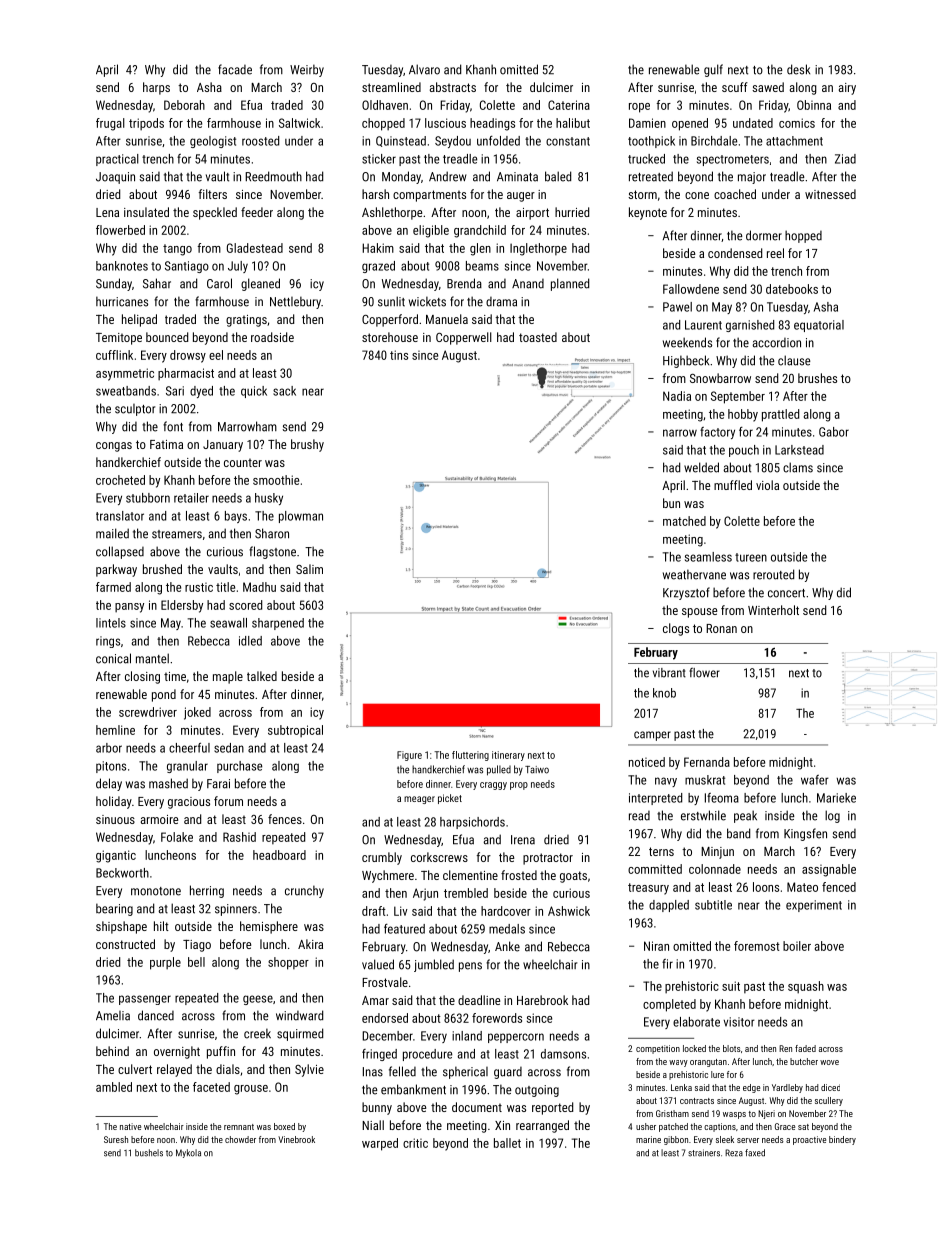 This document has height=1233, width=952. Describe the element at coordinates (165, 963) in the document. I see `purple` at that location.
